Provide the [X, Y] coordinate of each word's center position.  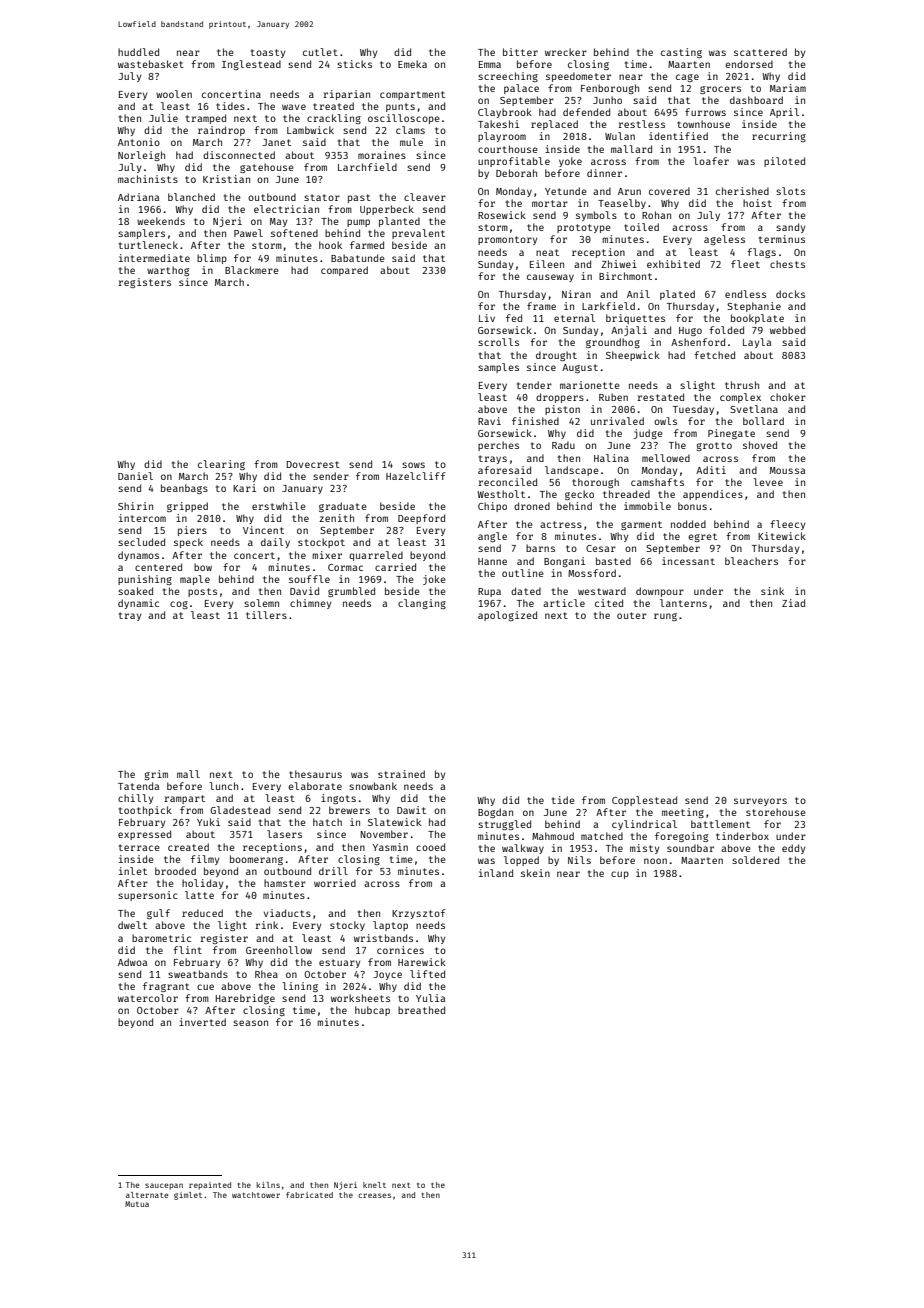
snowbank [373, 786]
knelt [374, 1185]
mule [411, 142]
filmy [205, 860]
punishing [145, 580]
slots [790, 191]
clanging [422, 604]
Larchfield [367, 167]
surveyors [760, 802]
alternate [147, 1195]
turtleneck [148, 245]
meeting [683, 813]
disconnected [239, 155]
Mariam [788, 88]
